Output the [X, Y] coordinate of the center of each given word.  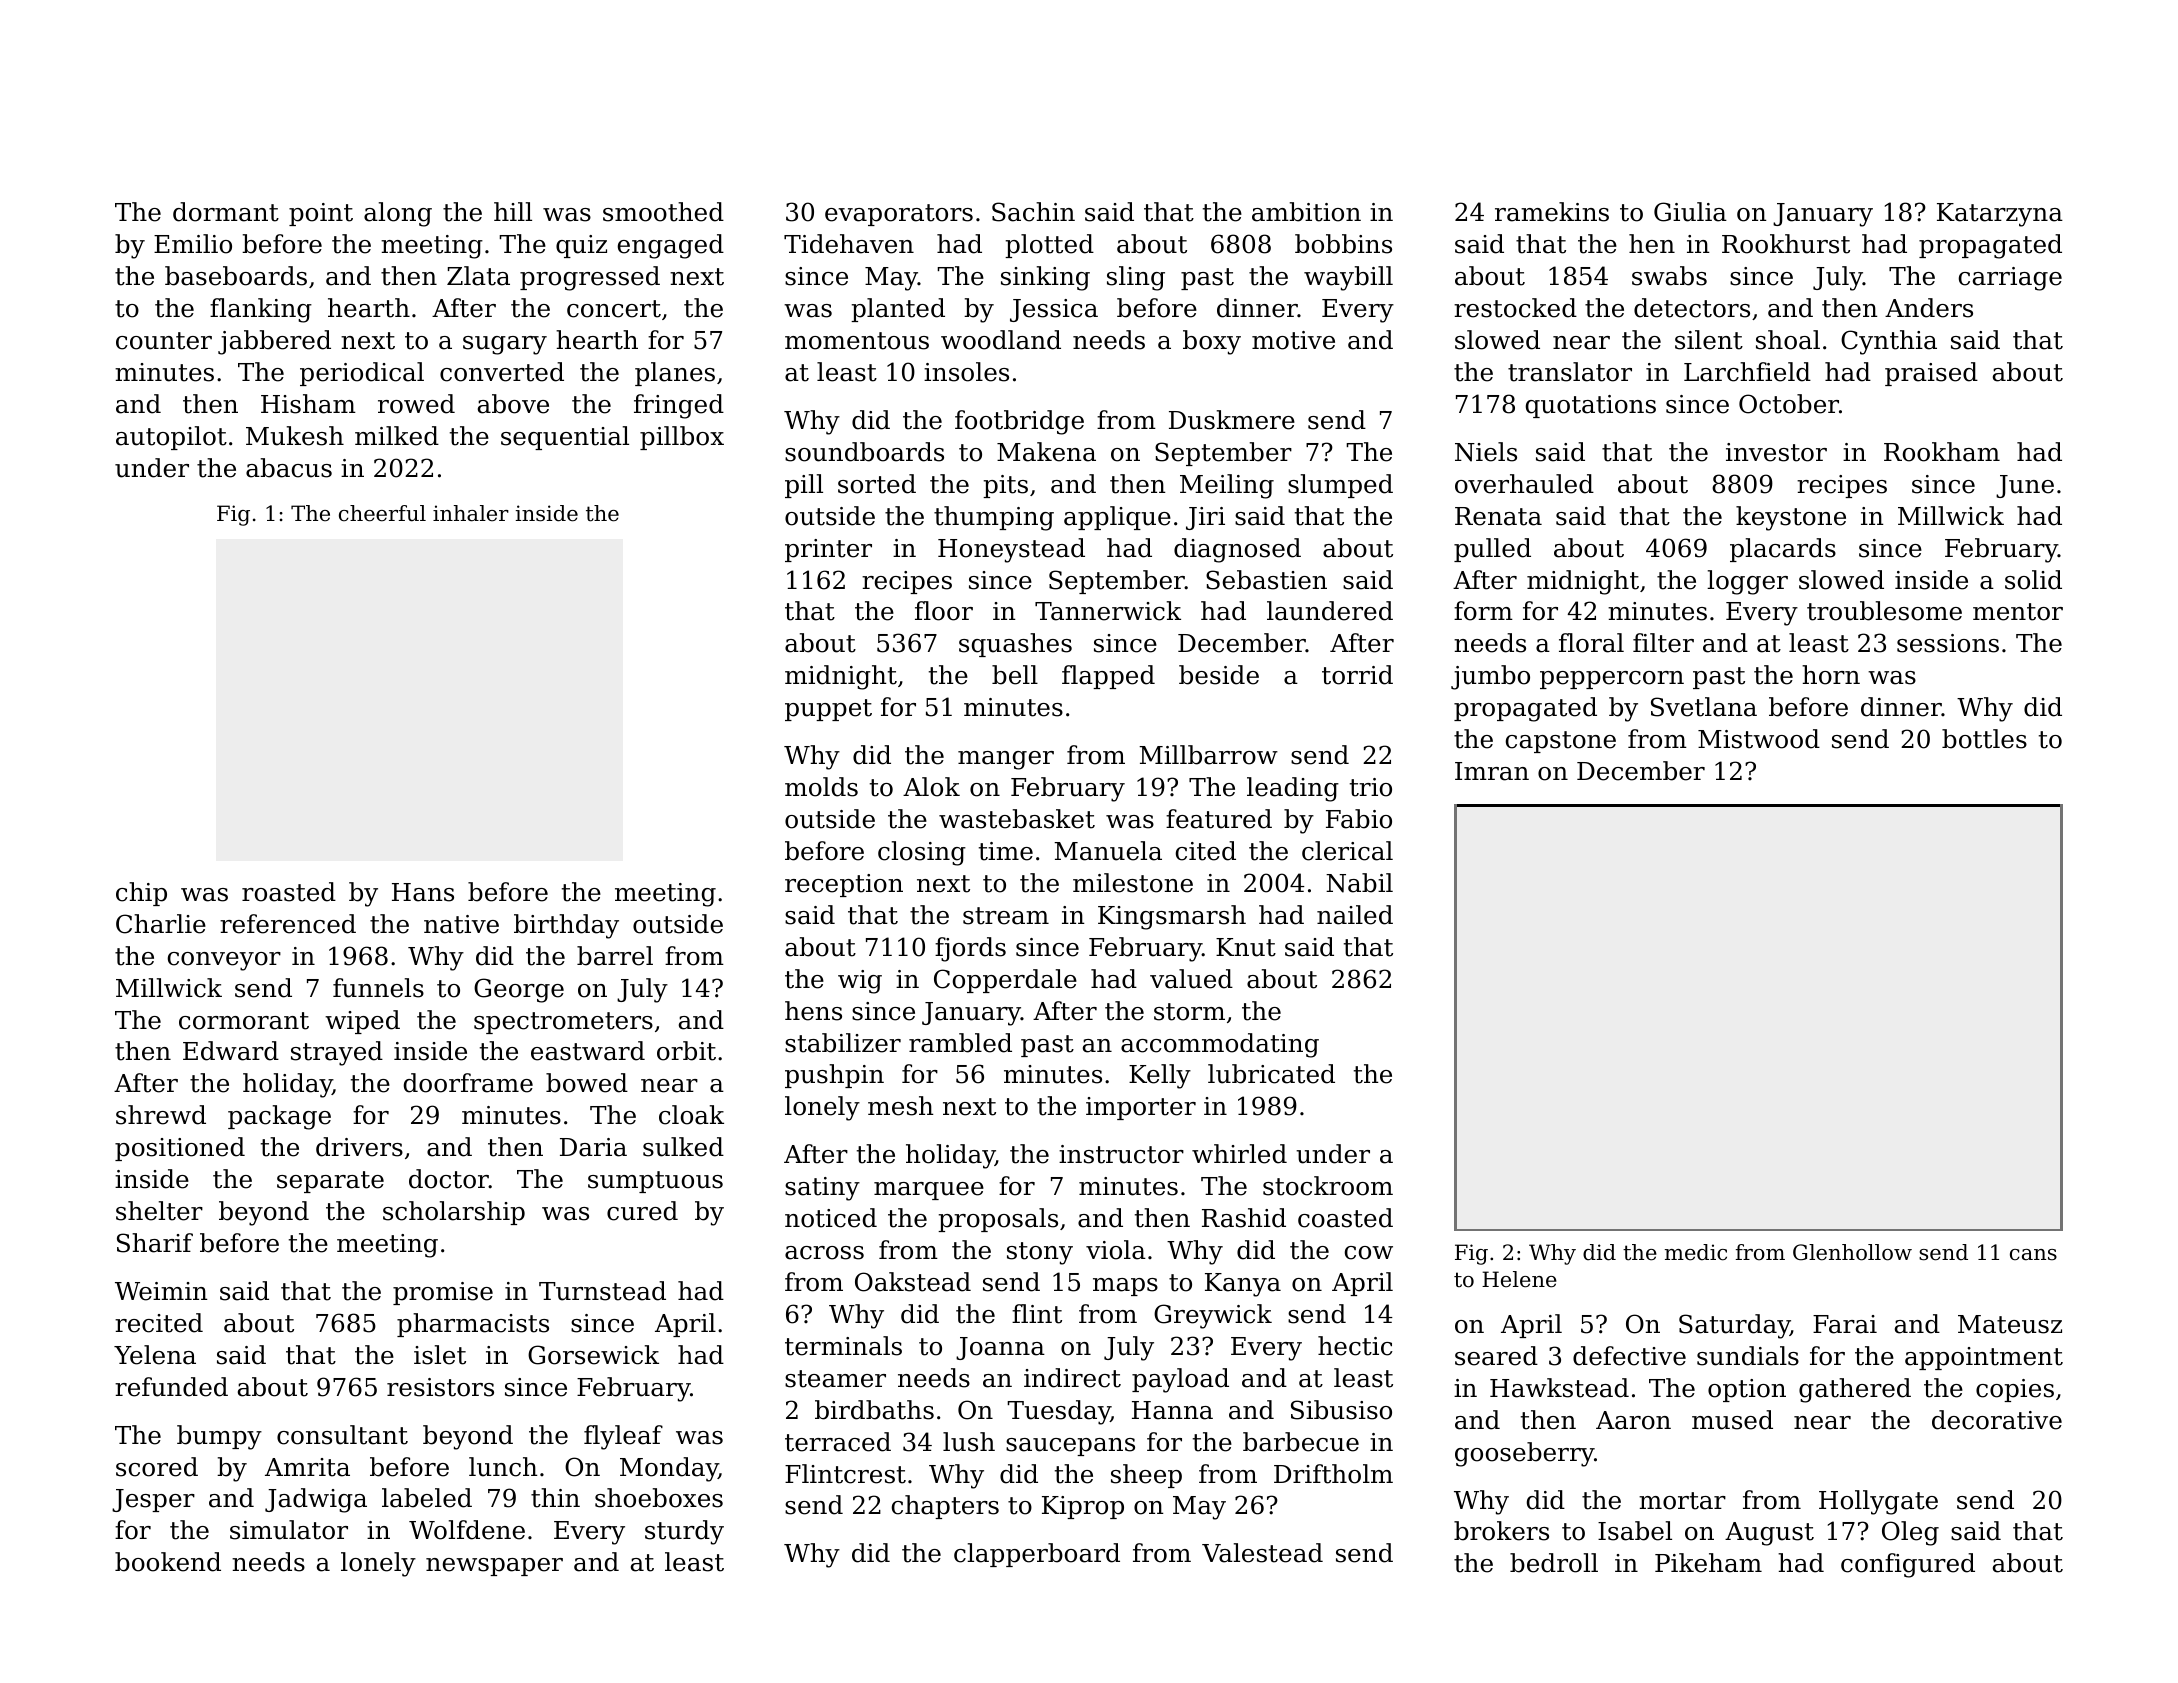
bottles [1984, 739]
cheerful [382, 513]
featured [1219, 819]
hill [513, 211]
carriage [2010, 279]
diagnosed [1237, 550]
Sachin [1033, 212]
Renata [1498, 516]
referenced [288, 924]
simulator [289, 1530]
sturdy [684, 1532]
